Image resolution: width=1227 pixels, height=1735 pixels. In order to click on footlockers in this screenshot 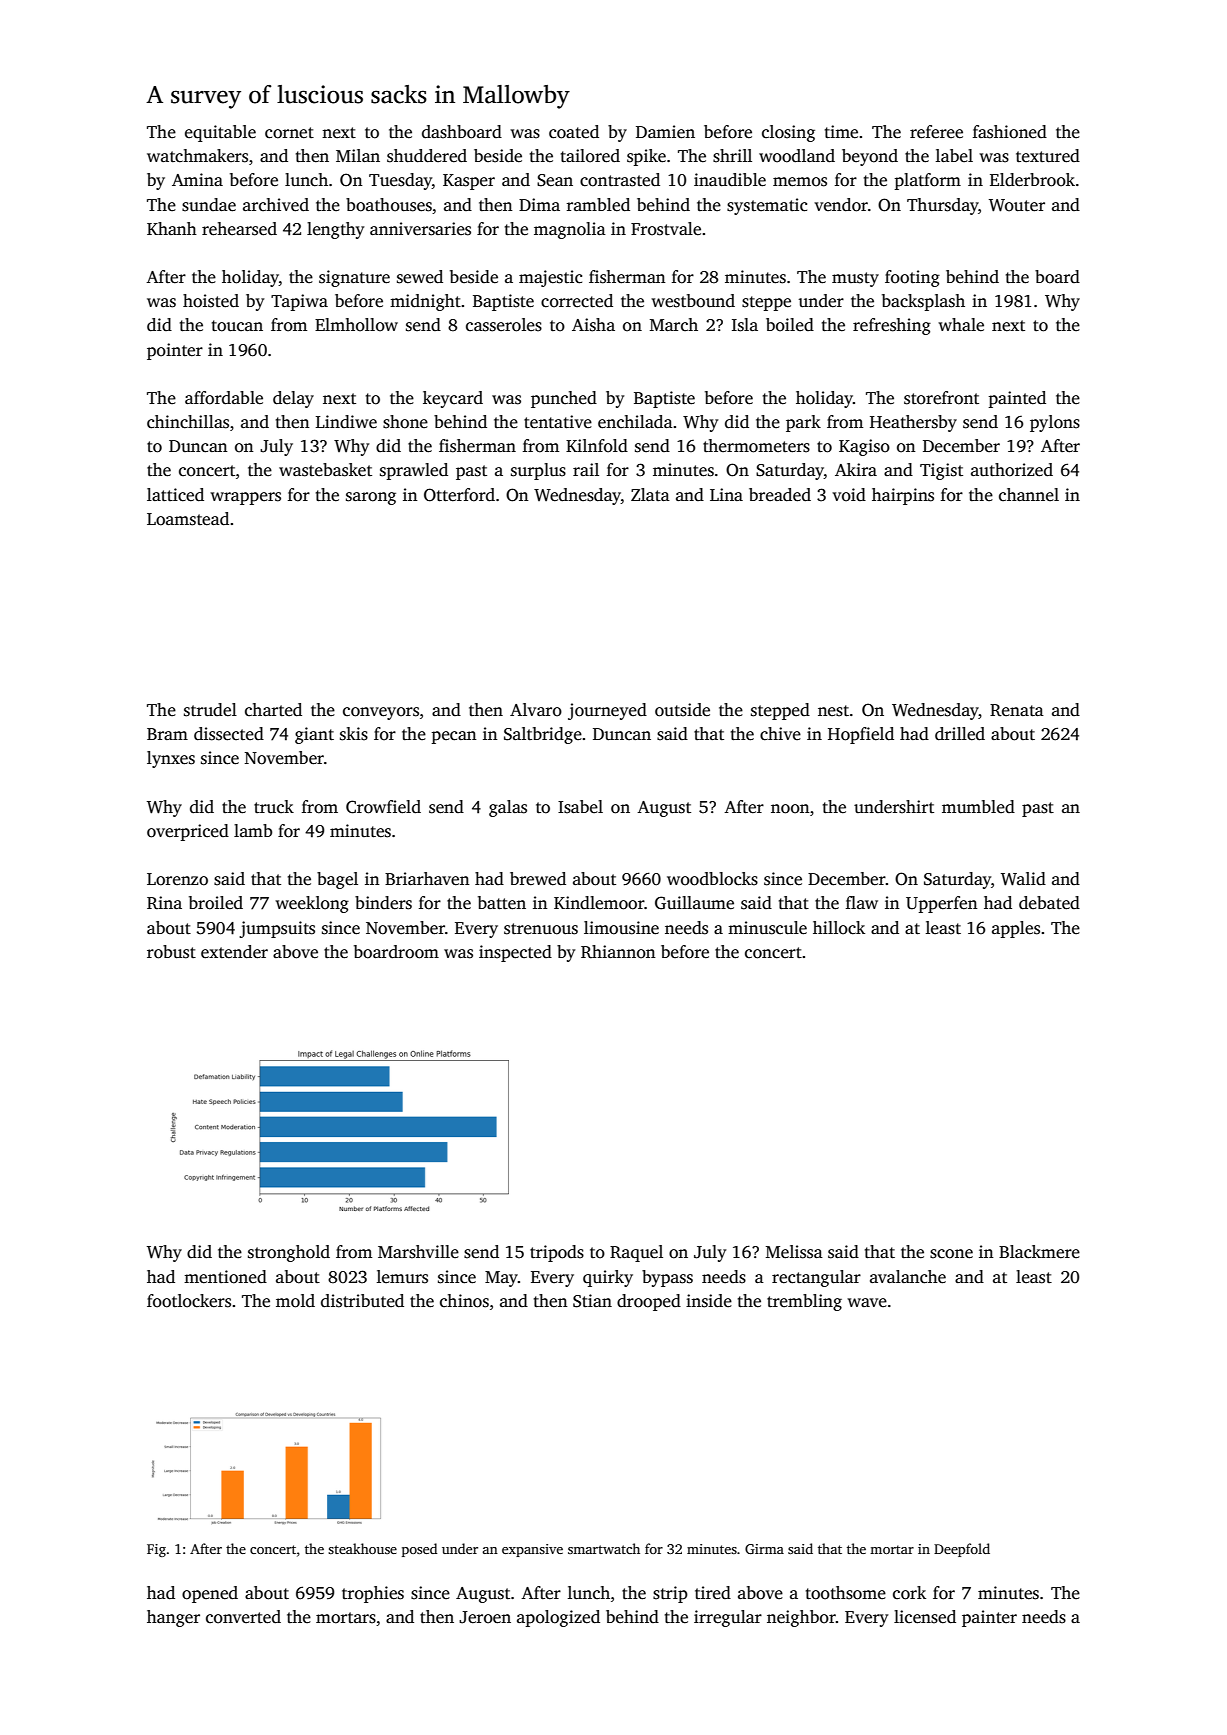, I will do `click(189, 1301)`.
